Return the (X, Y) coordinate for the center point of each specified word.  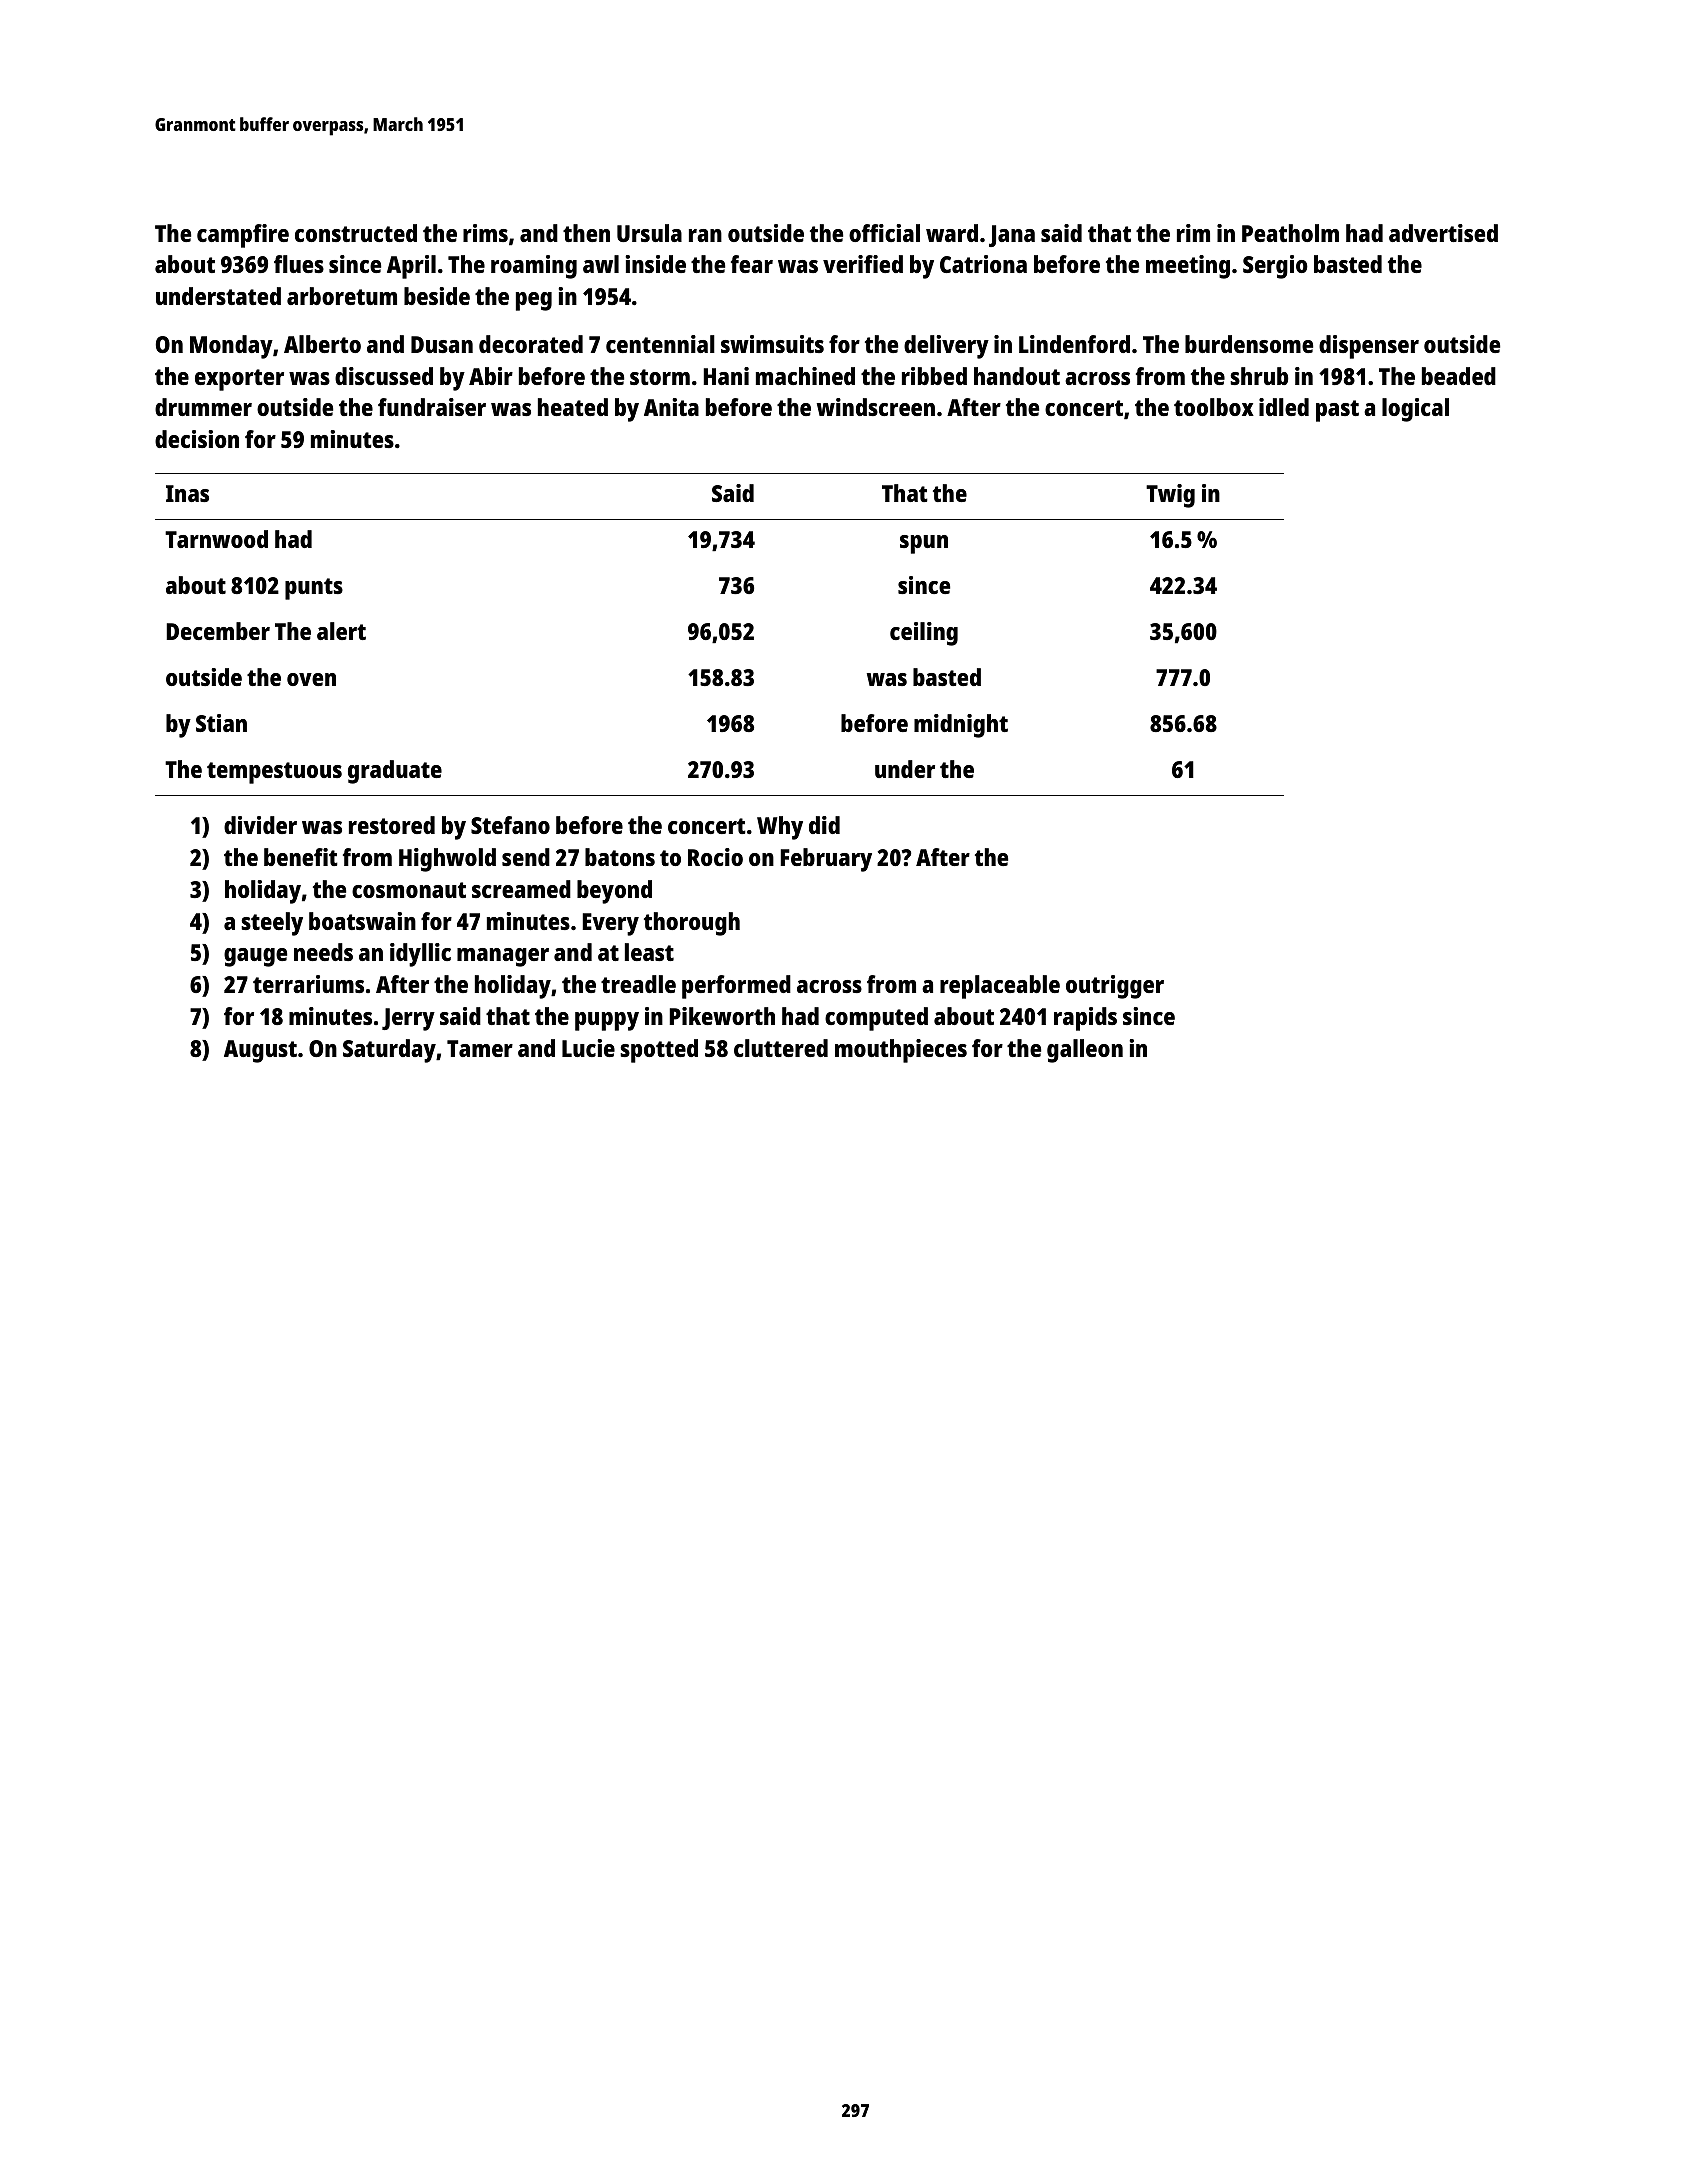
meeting (1188, 267)
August (260, 1051)
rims (485, 233)
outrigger (1115, 987)
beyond (614, 892)
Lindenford (1074, 344)
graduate (395, 772)
